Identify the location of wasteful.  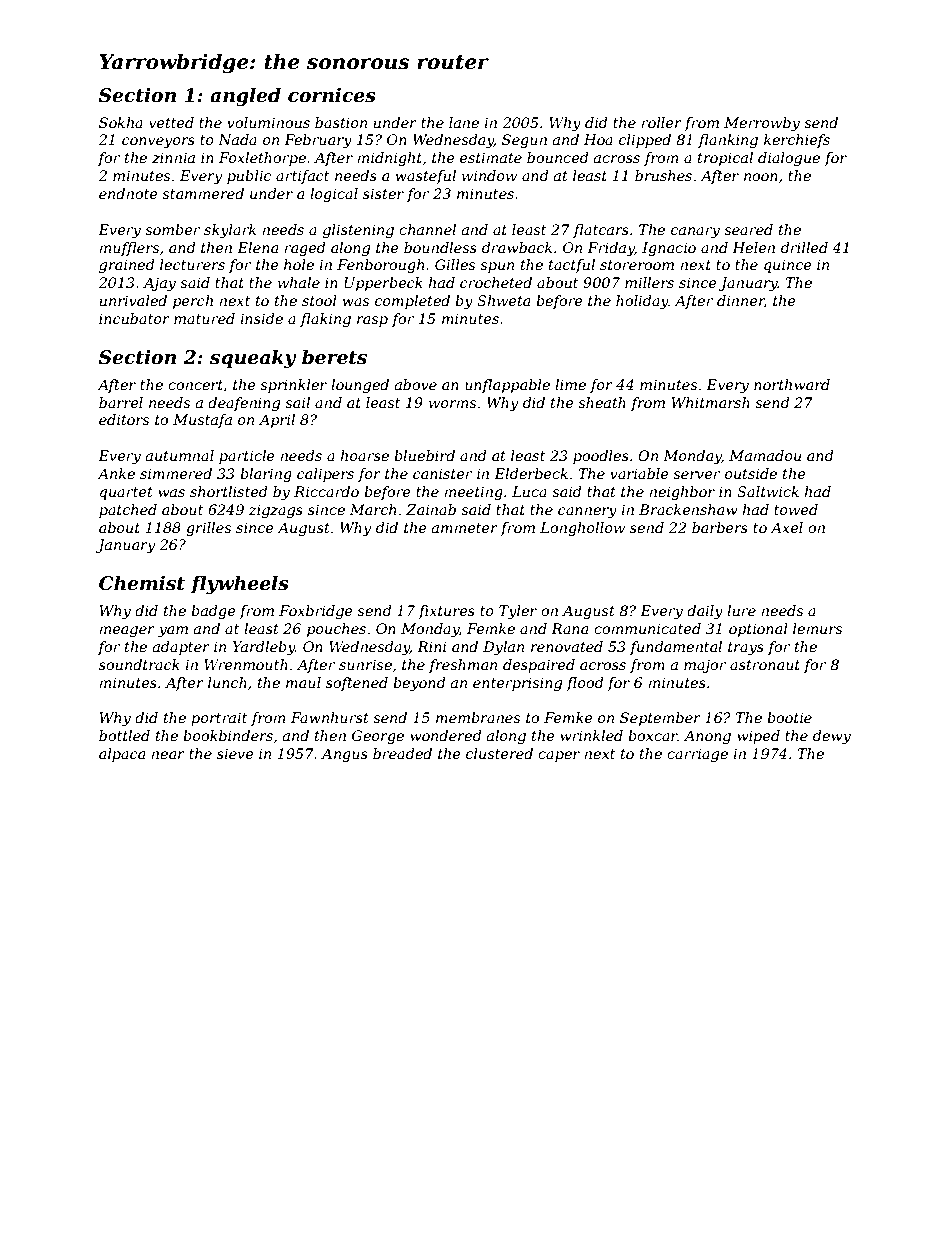
(426, 177).
